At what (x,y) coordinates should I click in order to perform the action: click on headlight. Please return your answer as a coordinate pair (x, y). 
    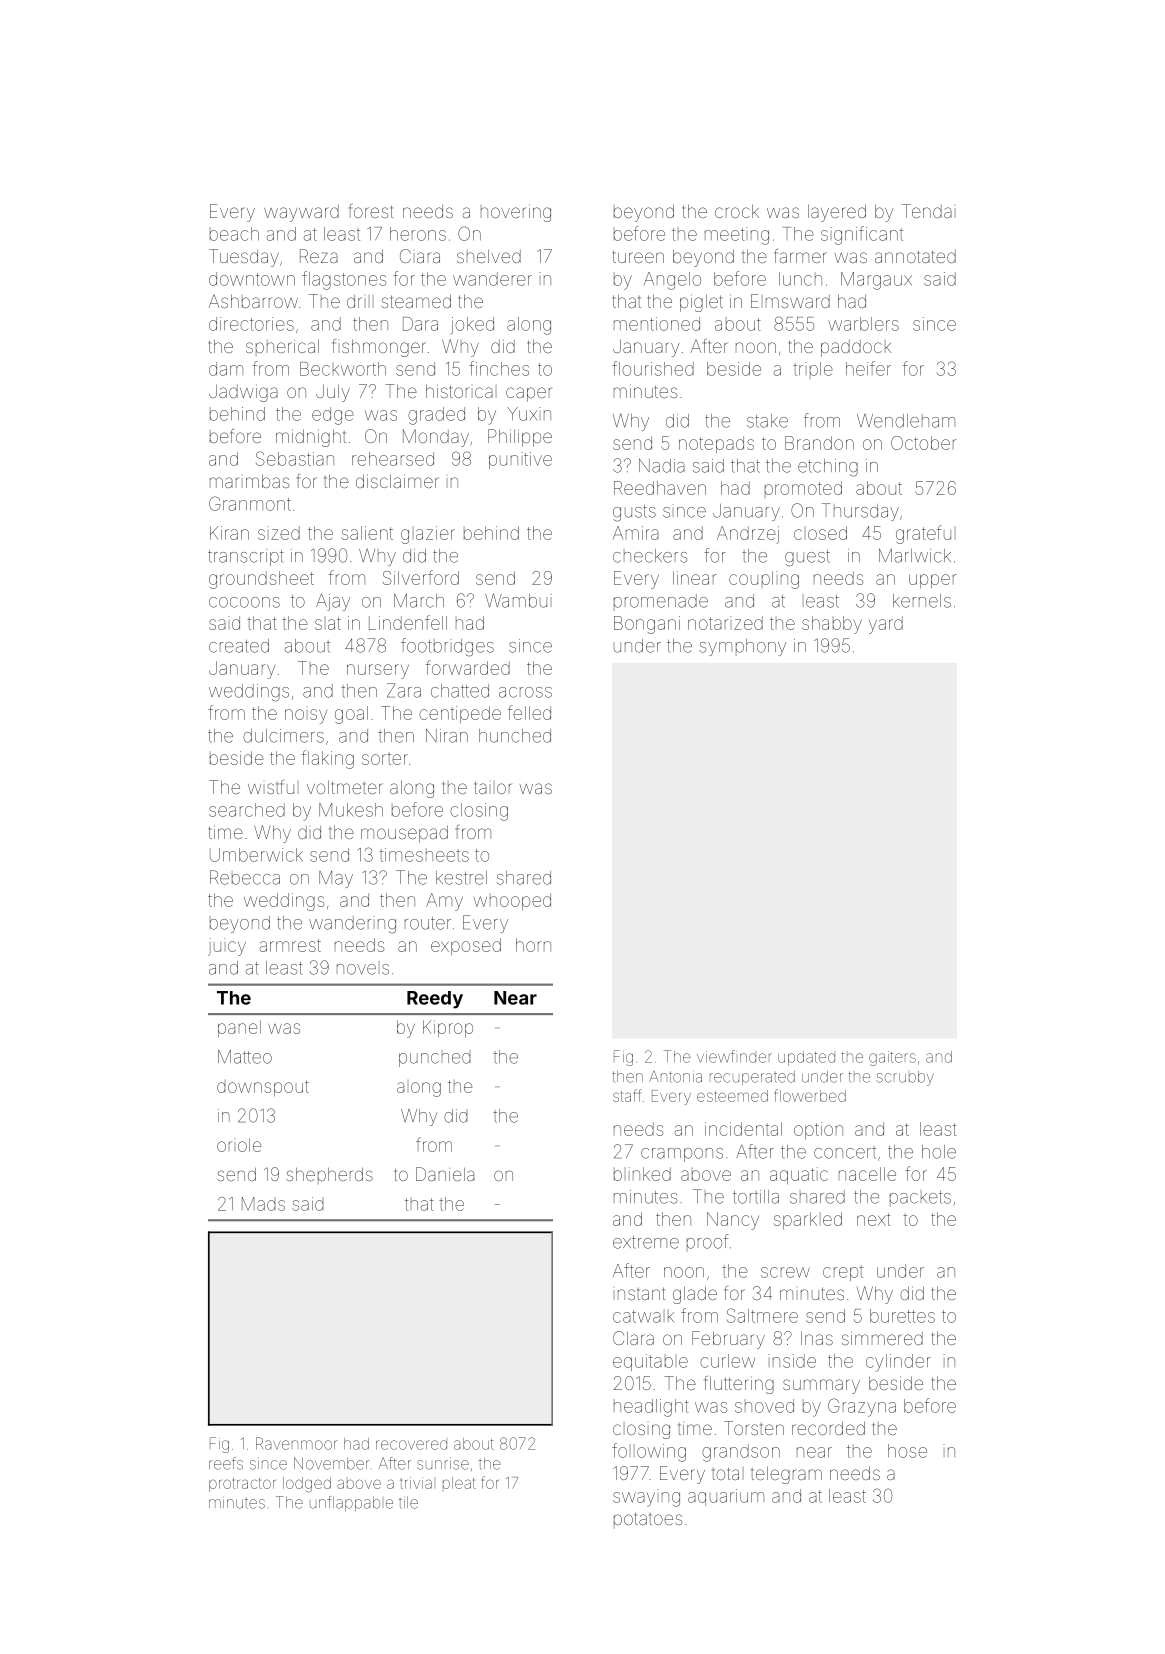
    Looking at the image, I should click on (651, 1408).
